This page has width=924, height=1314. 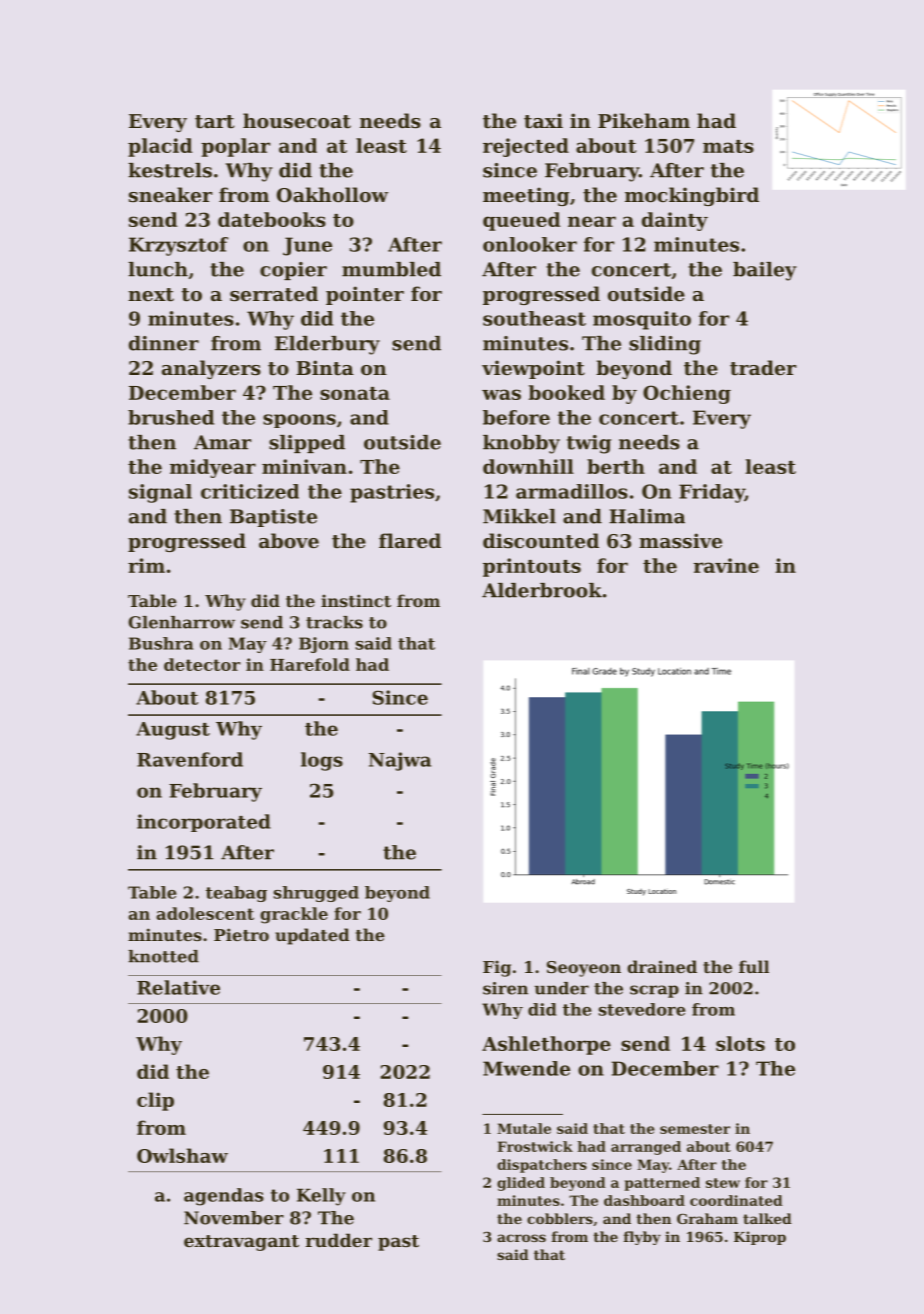 What do you see at coordinates (726, 565) in the page?
I see `ravine` at bounding box center [726, 565].
